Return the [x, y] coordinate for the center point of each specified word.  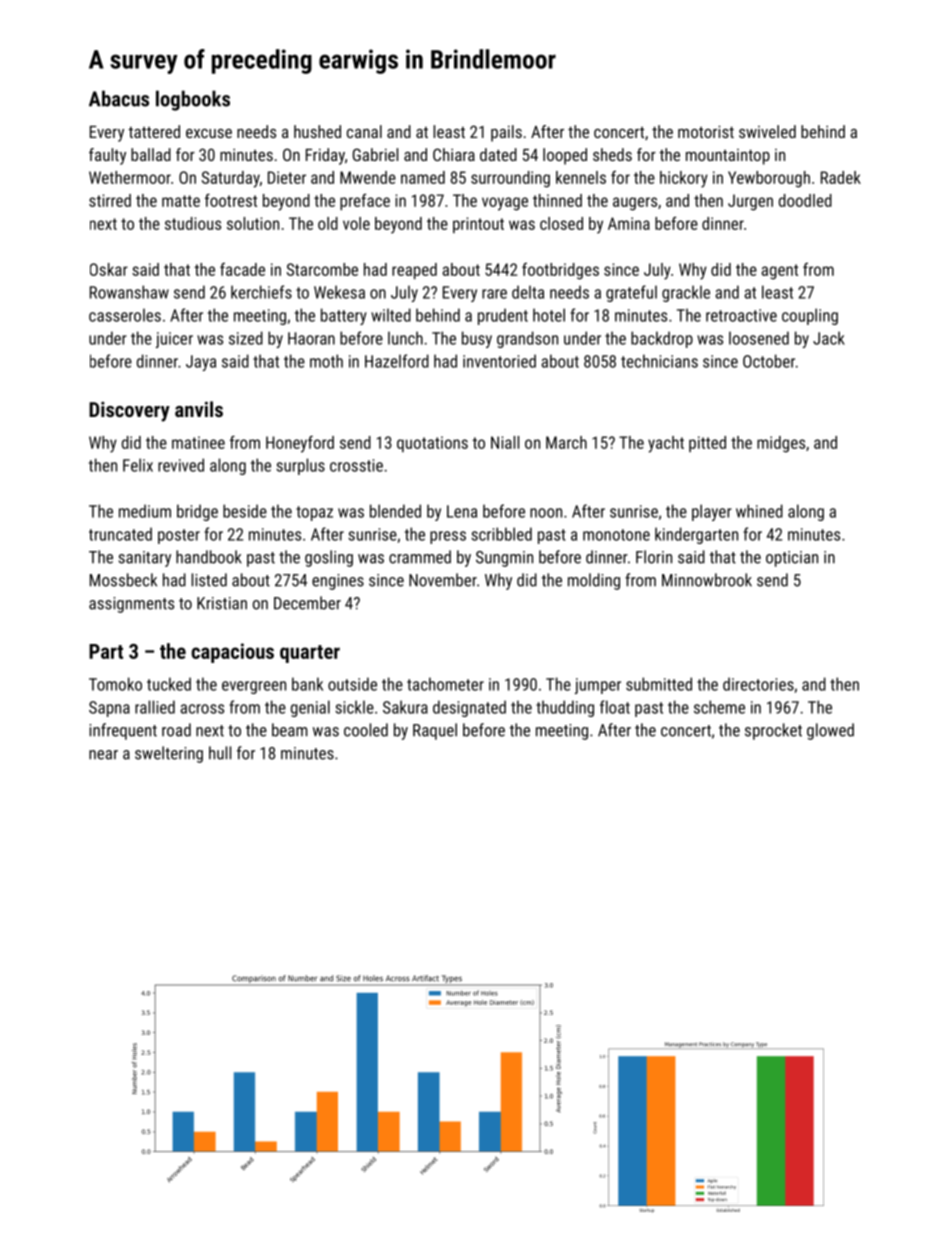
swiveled [767, 131]
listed [209, 580]
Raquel [435, 731]
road [176, 730]
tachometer [445, 684]
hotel [549, 315]
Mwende [368, 177]
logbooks [193, 100]
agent [779, 272]
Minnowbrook [707, 580]
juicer [174, 340]
